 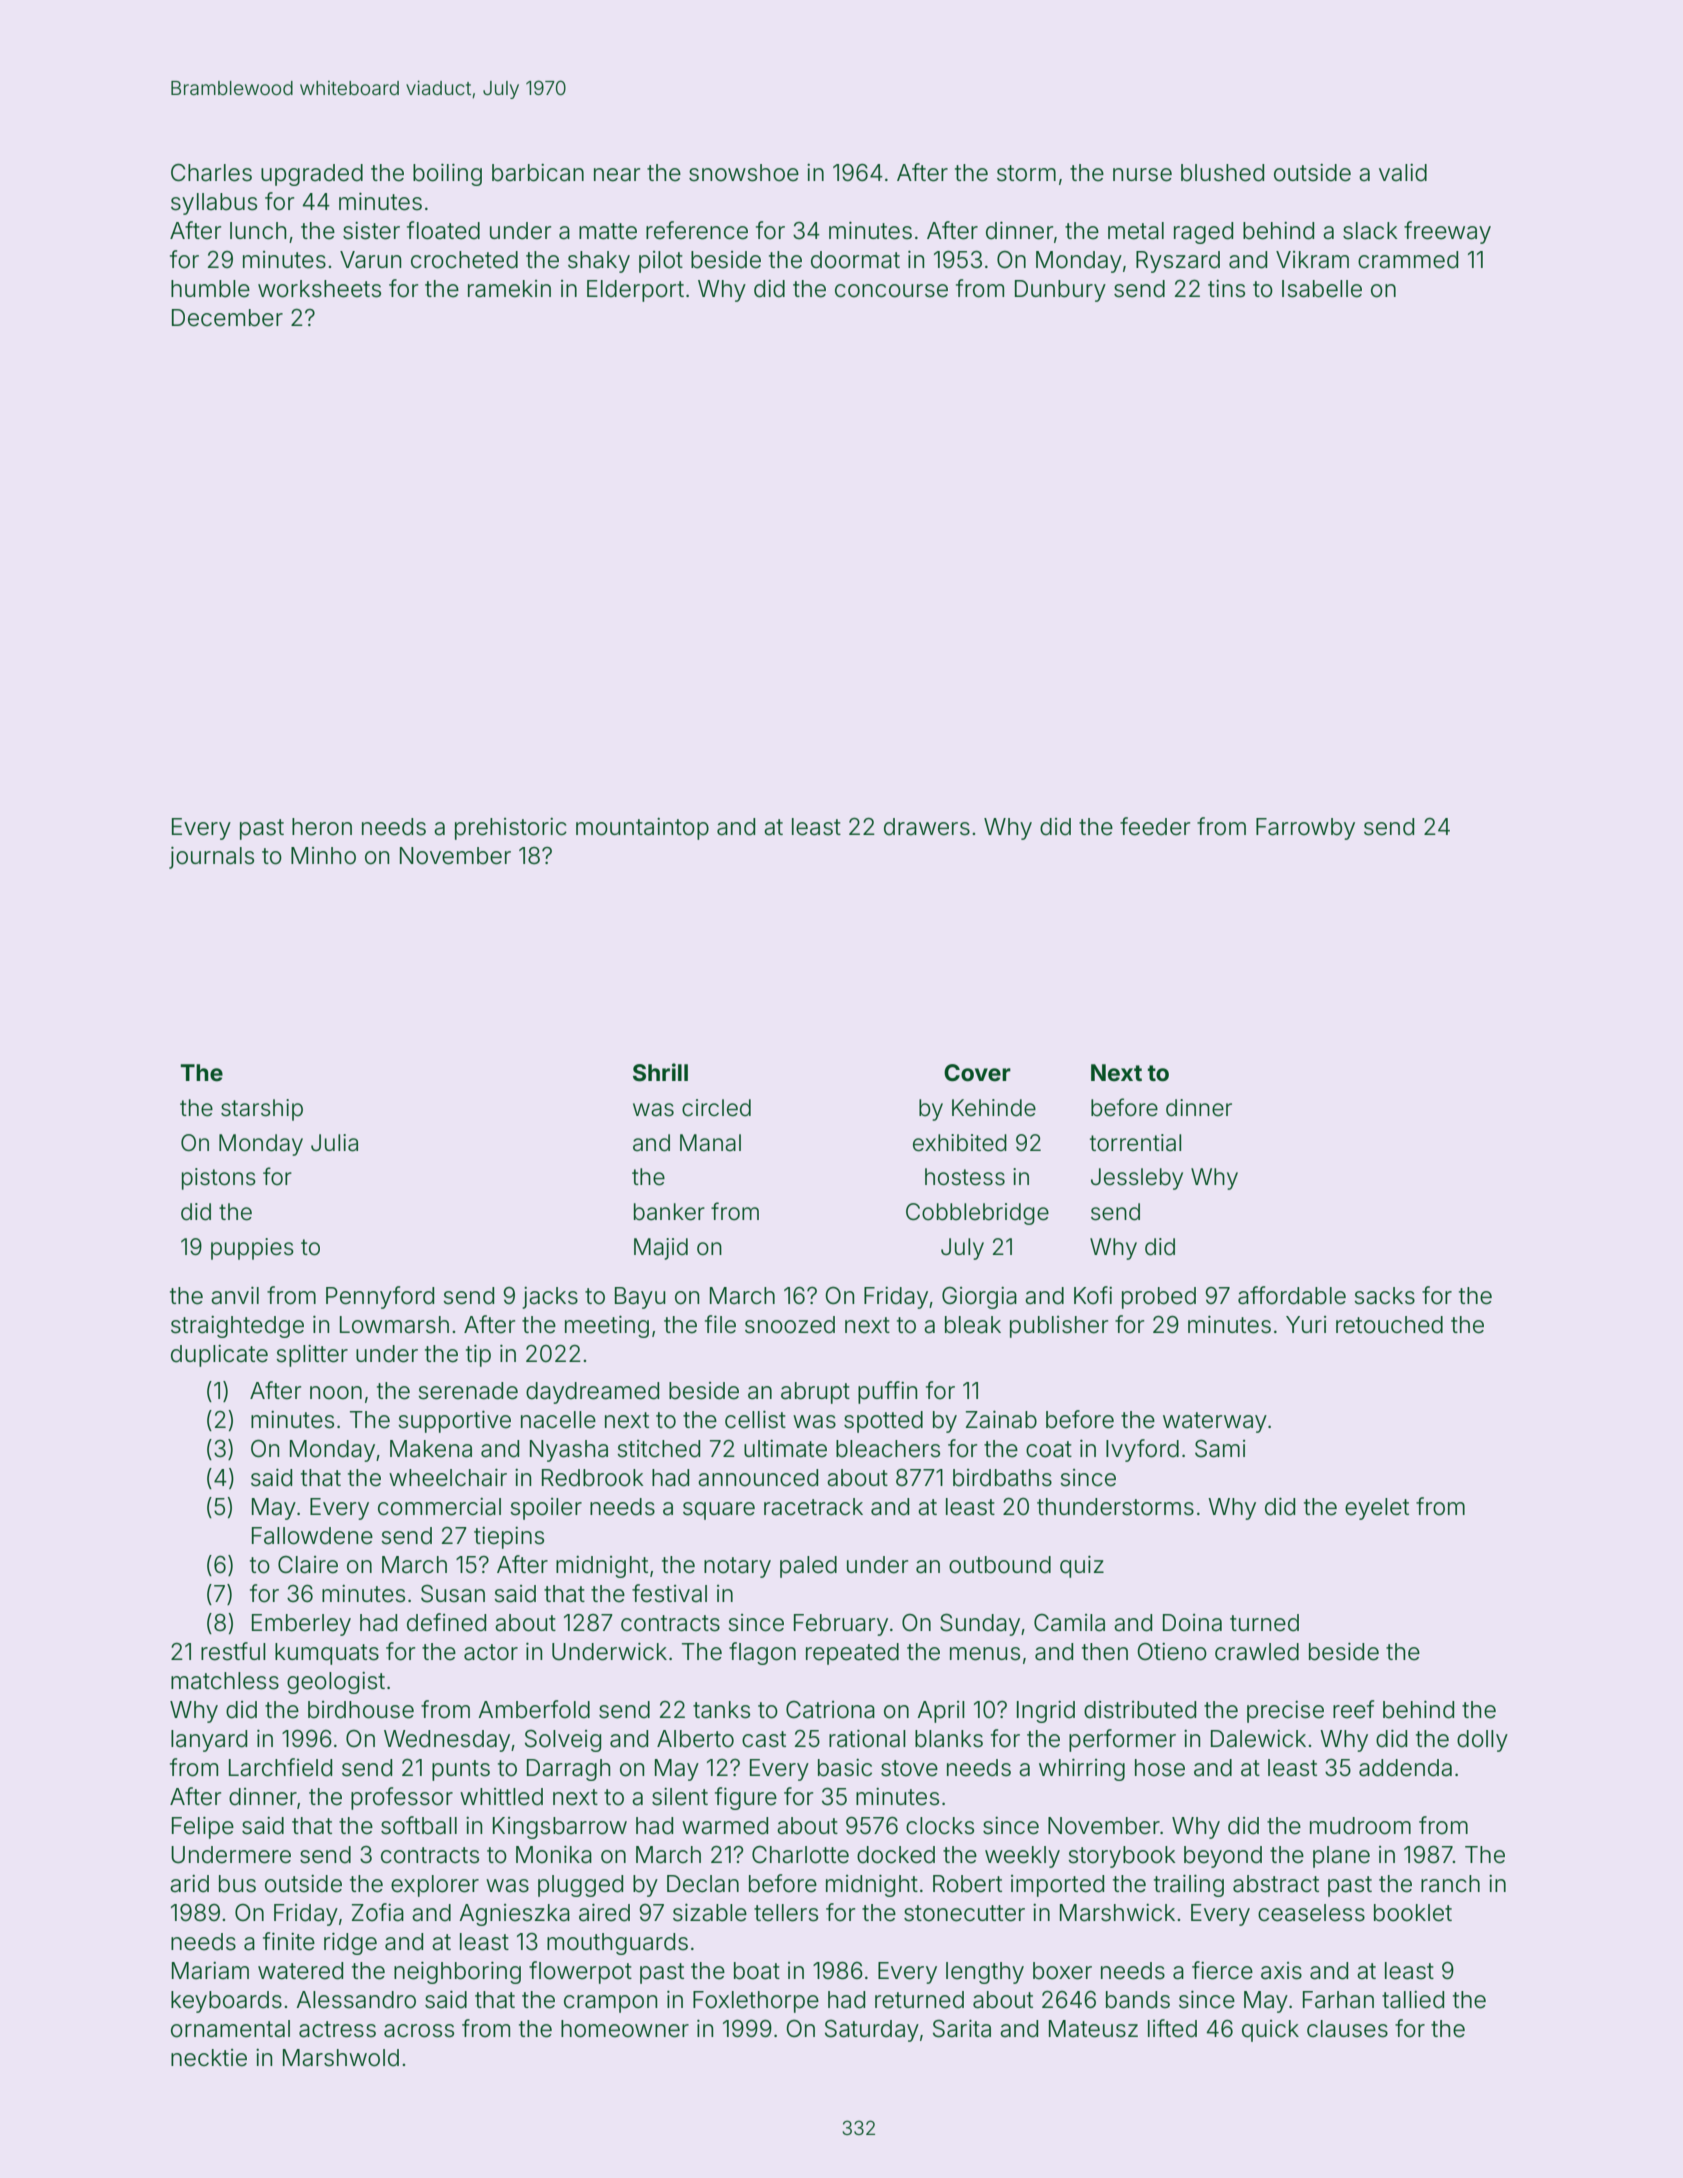 What do you see at coordinates (764, 1739) in the screenshot?
I see `cast` at bounding box center [764, 1739].
